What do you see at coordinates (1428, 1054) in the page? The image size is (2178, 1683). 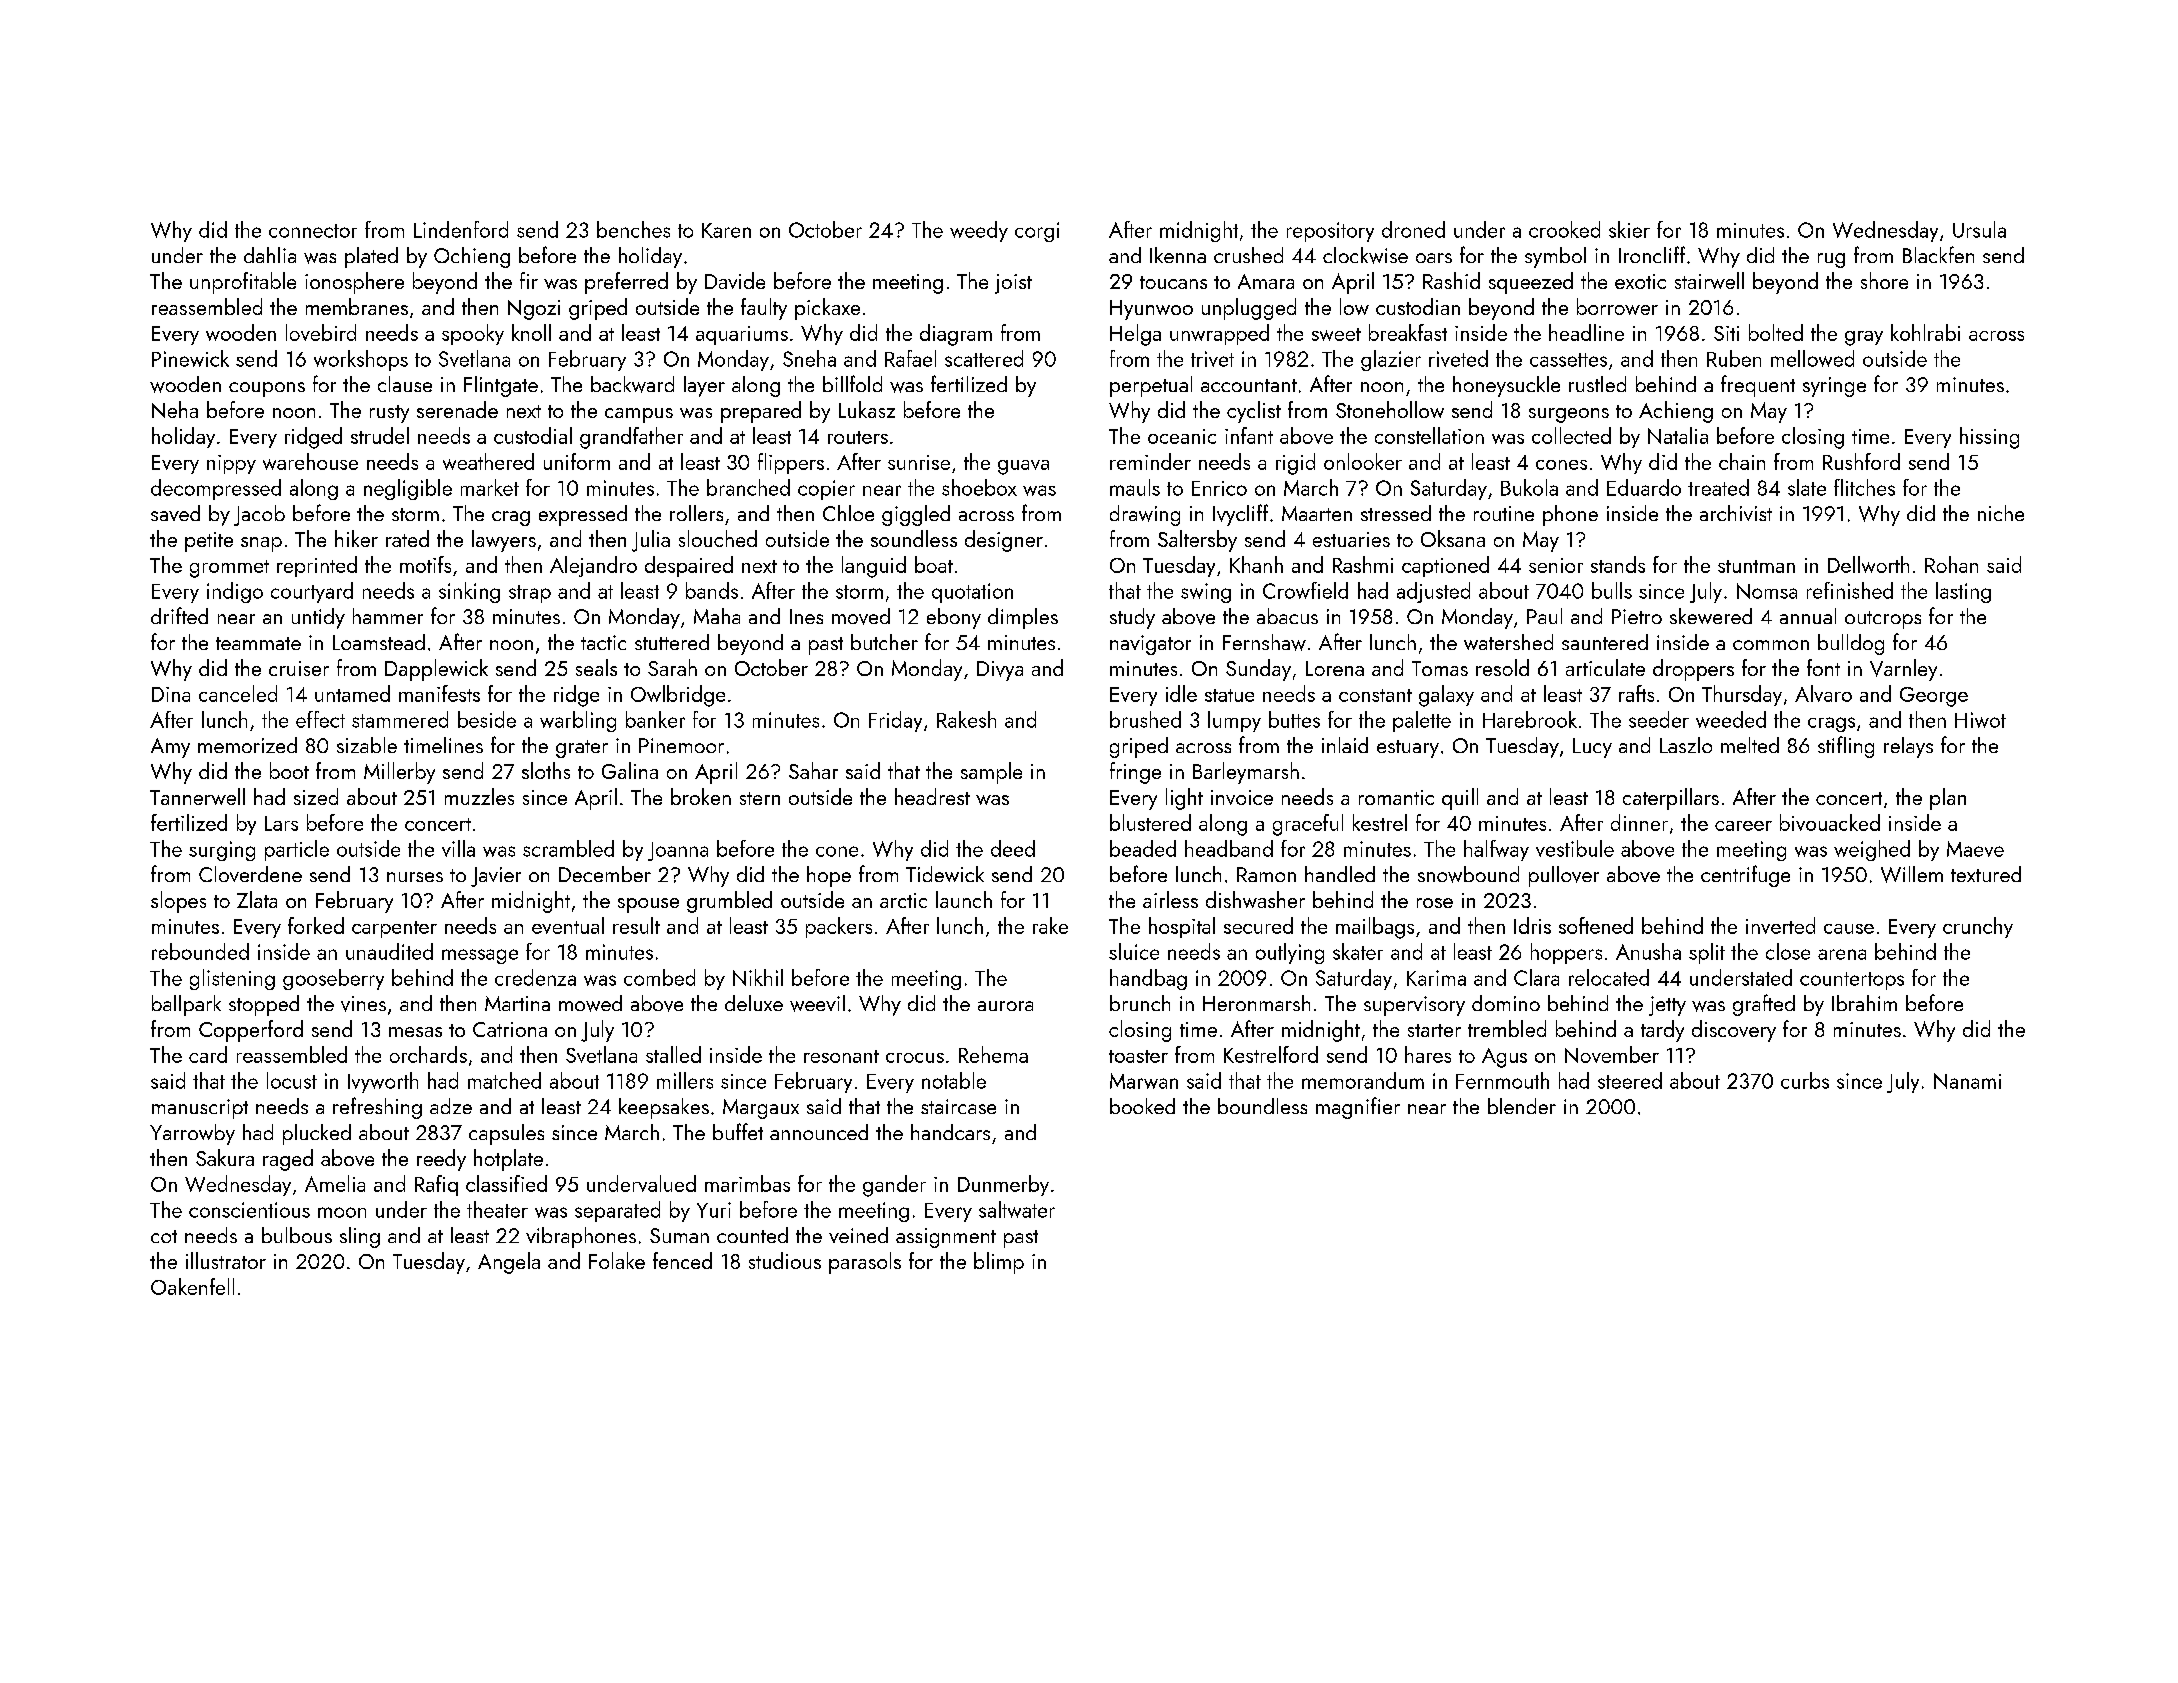 I see `hares` at bounding box center [1428, 1054].
